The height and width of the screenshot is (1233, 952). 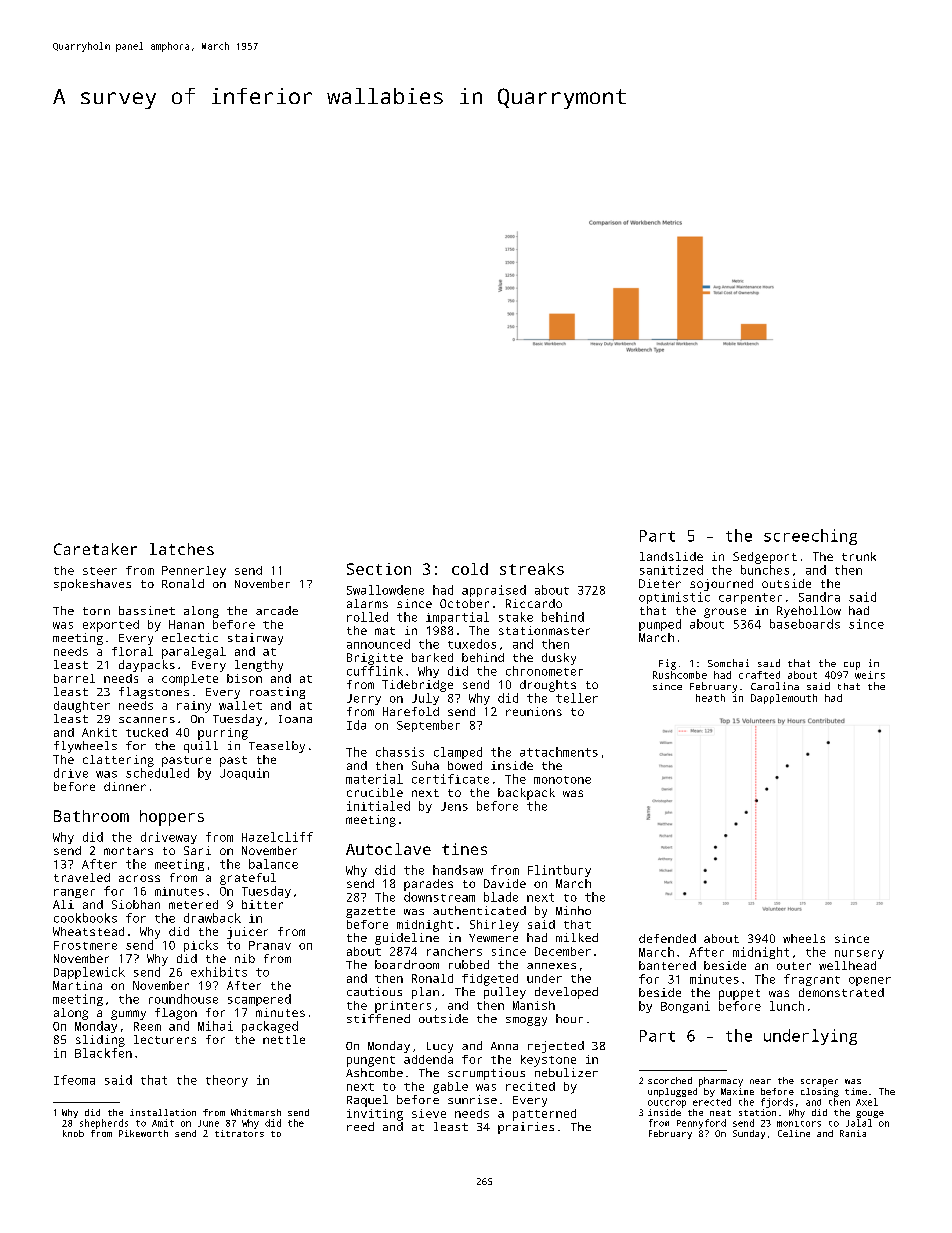 I want to click on stake, so click(x=516, y=617).
